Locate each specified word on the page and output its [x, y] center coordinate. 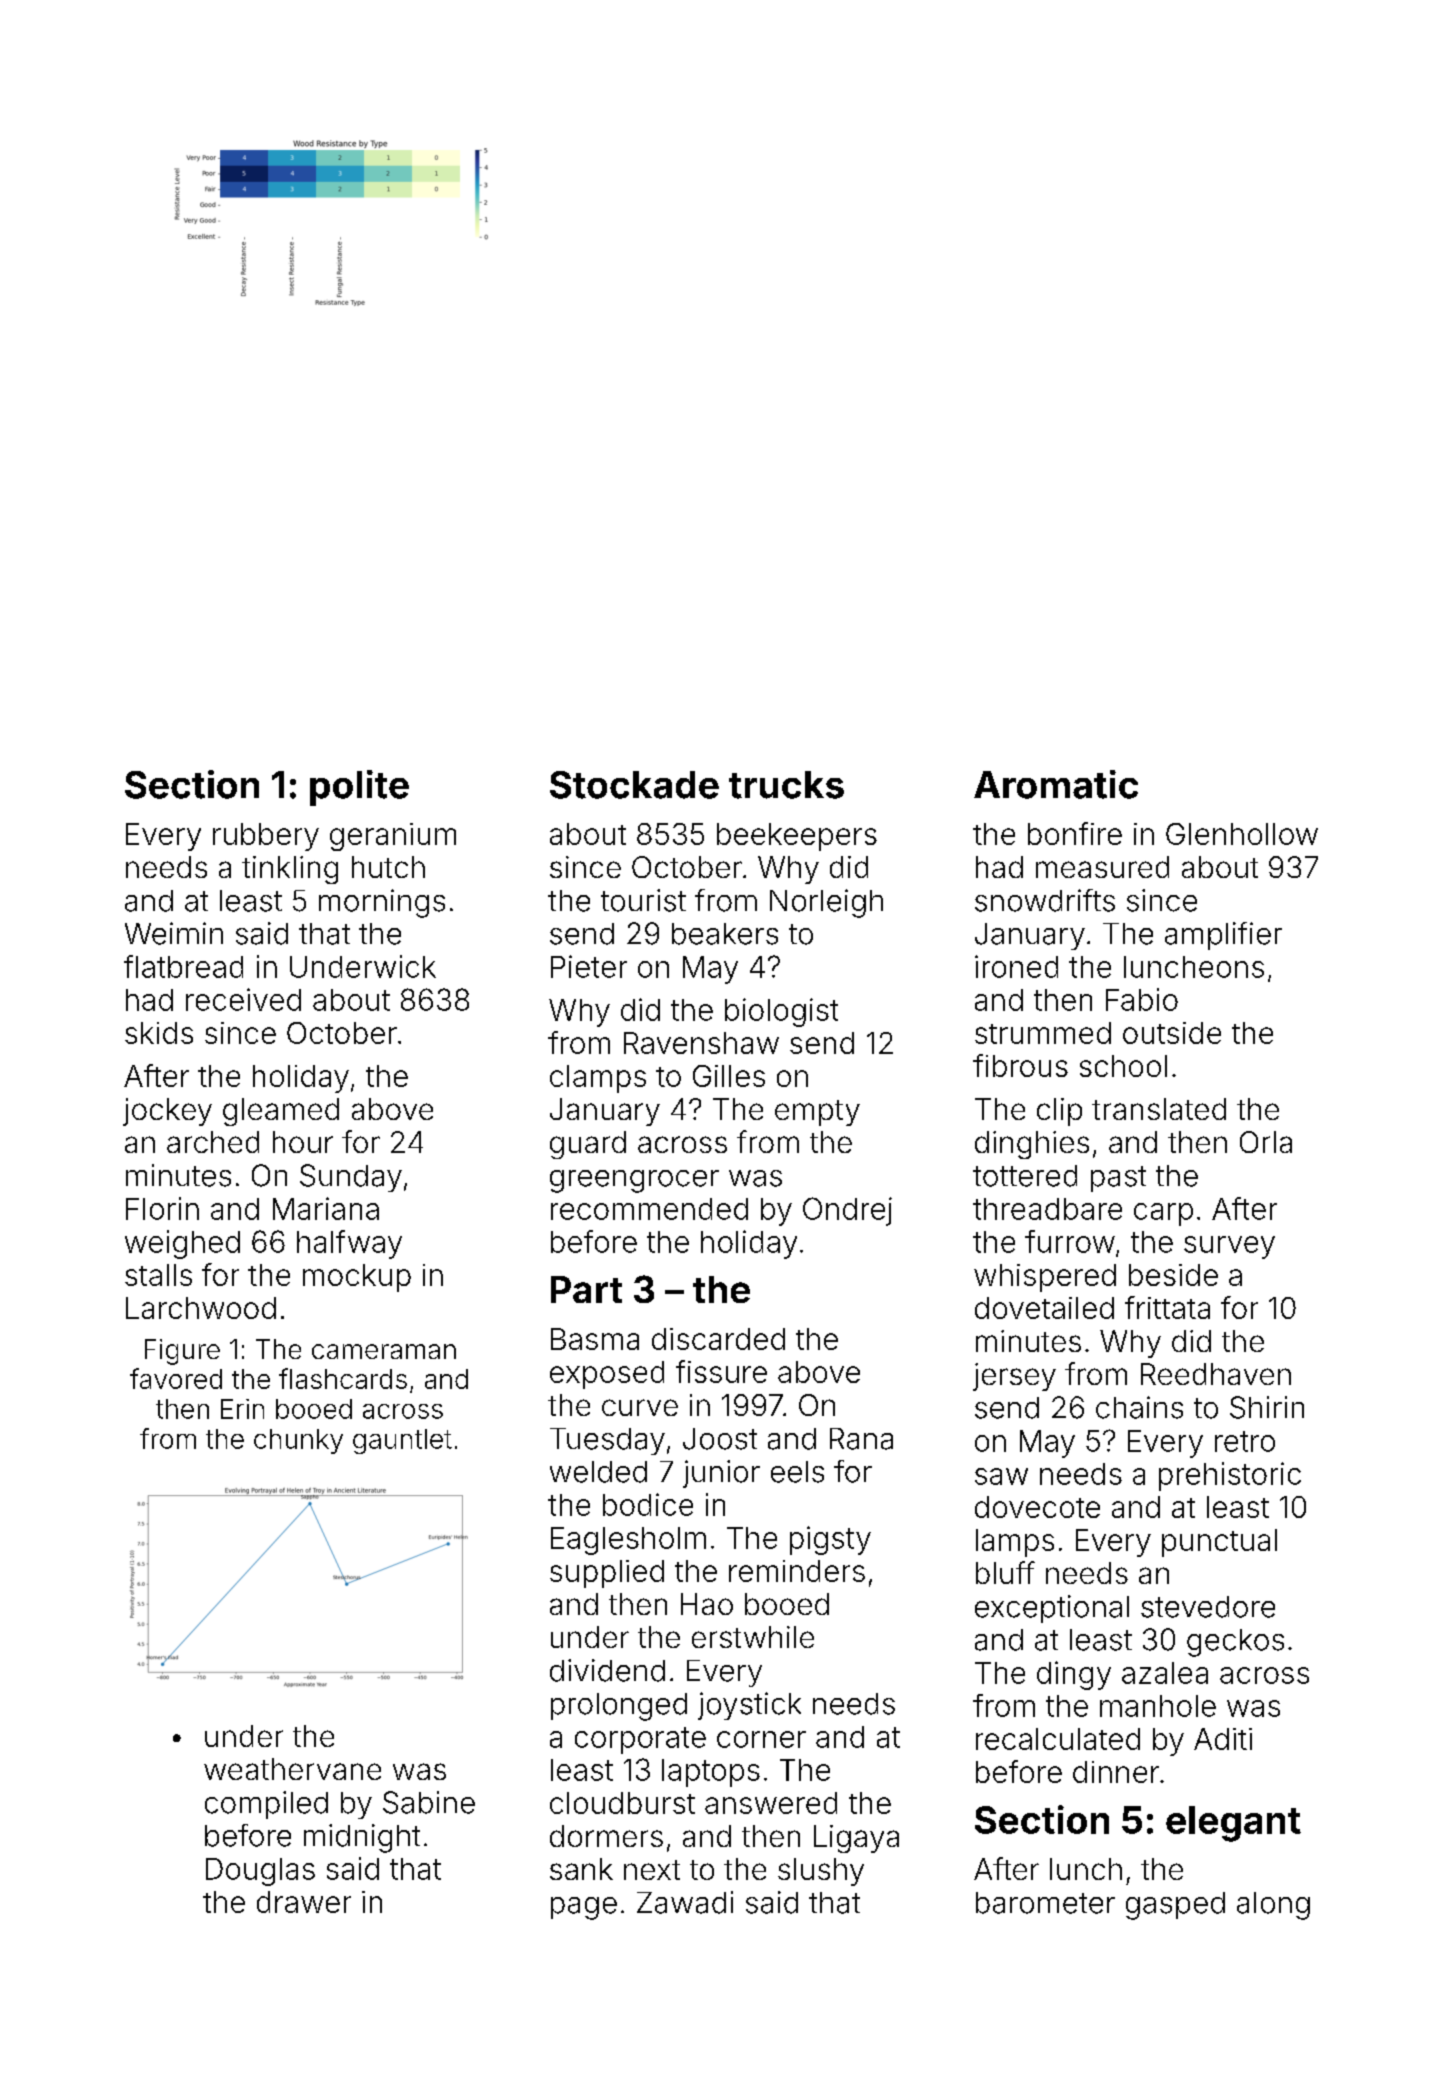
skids [159, 1033]
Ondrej [847, 1211]
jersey [1014, 1377]
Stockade [634, 785]
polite [359, 788]
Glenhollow [1242, 834]
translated [1159, 1109]
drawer [304, 1902]
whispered [1045, 1278]
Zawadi [685, 1902]
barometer [1045, 1903]
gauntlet [402, 1441]
